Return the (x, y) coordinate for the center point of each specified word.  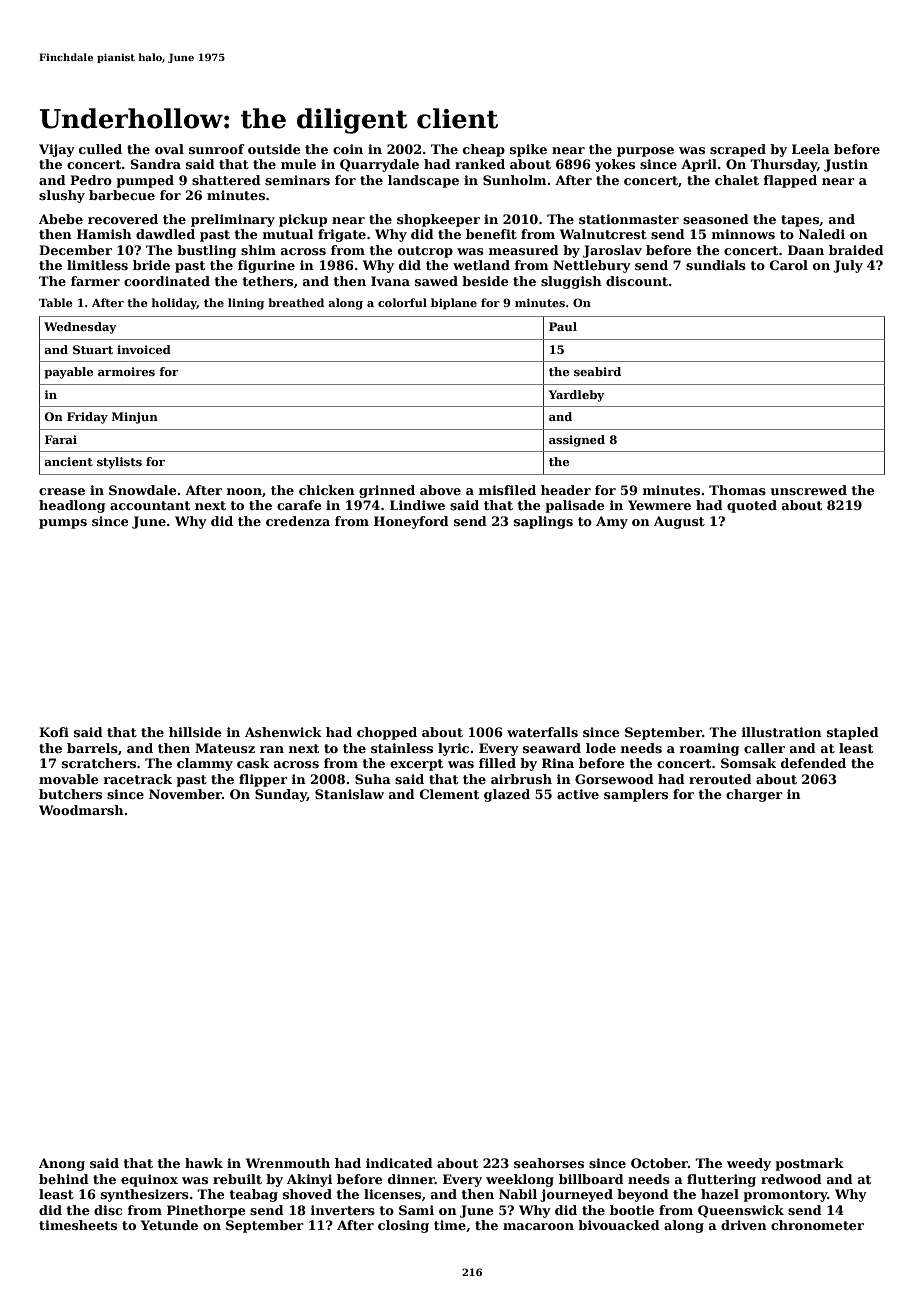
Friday (87, 418)
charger (754, 795)
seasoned (716, 219)
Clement (449, 794)
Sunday (281, 795)
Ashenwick (283, 732)
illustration (782, 732)
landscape (423, 181)
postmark (809, 1164)
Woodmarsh (81, 810)
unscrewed (808, 490)
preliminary (233, 220)
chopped (387, 733)
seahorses (549, 1163)
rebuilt (237, 1179)
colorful (402, 302)
